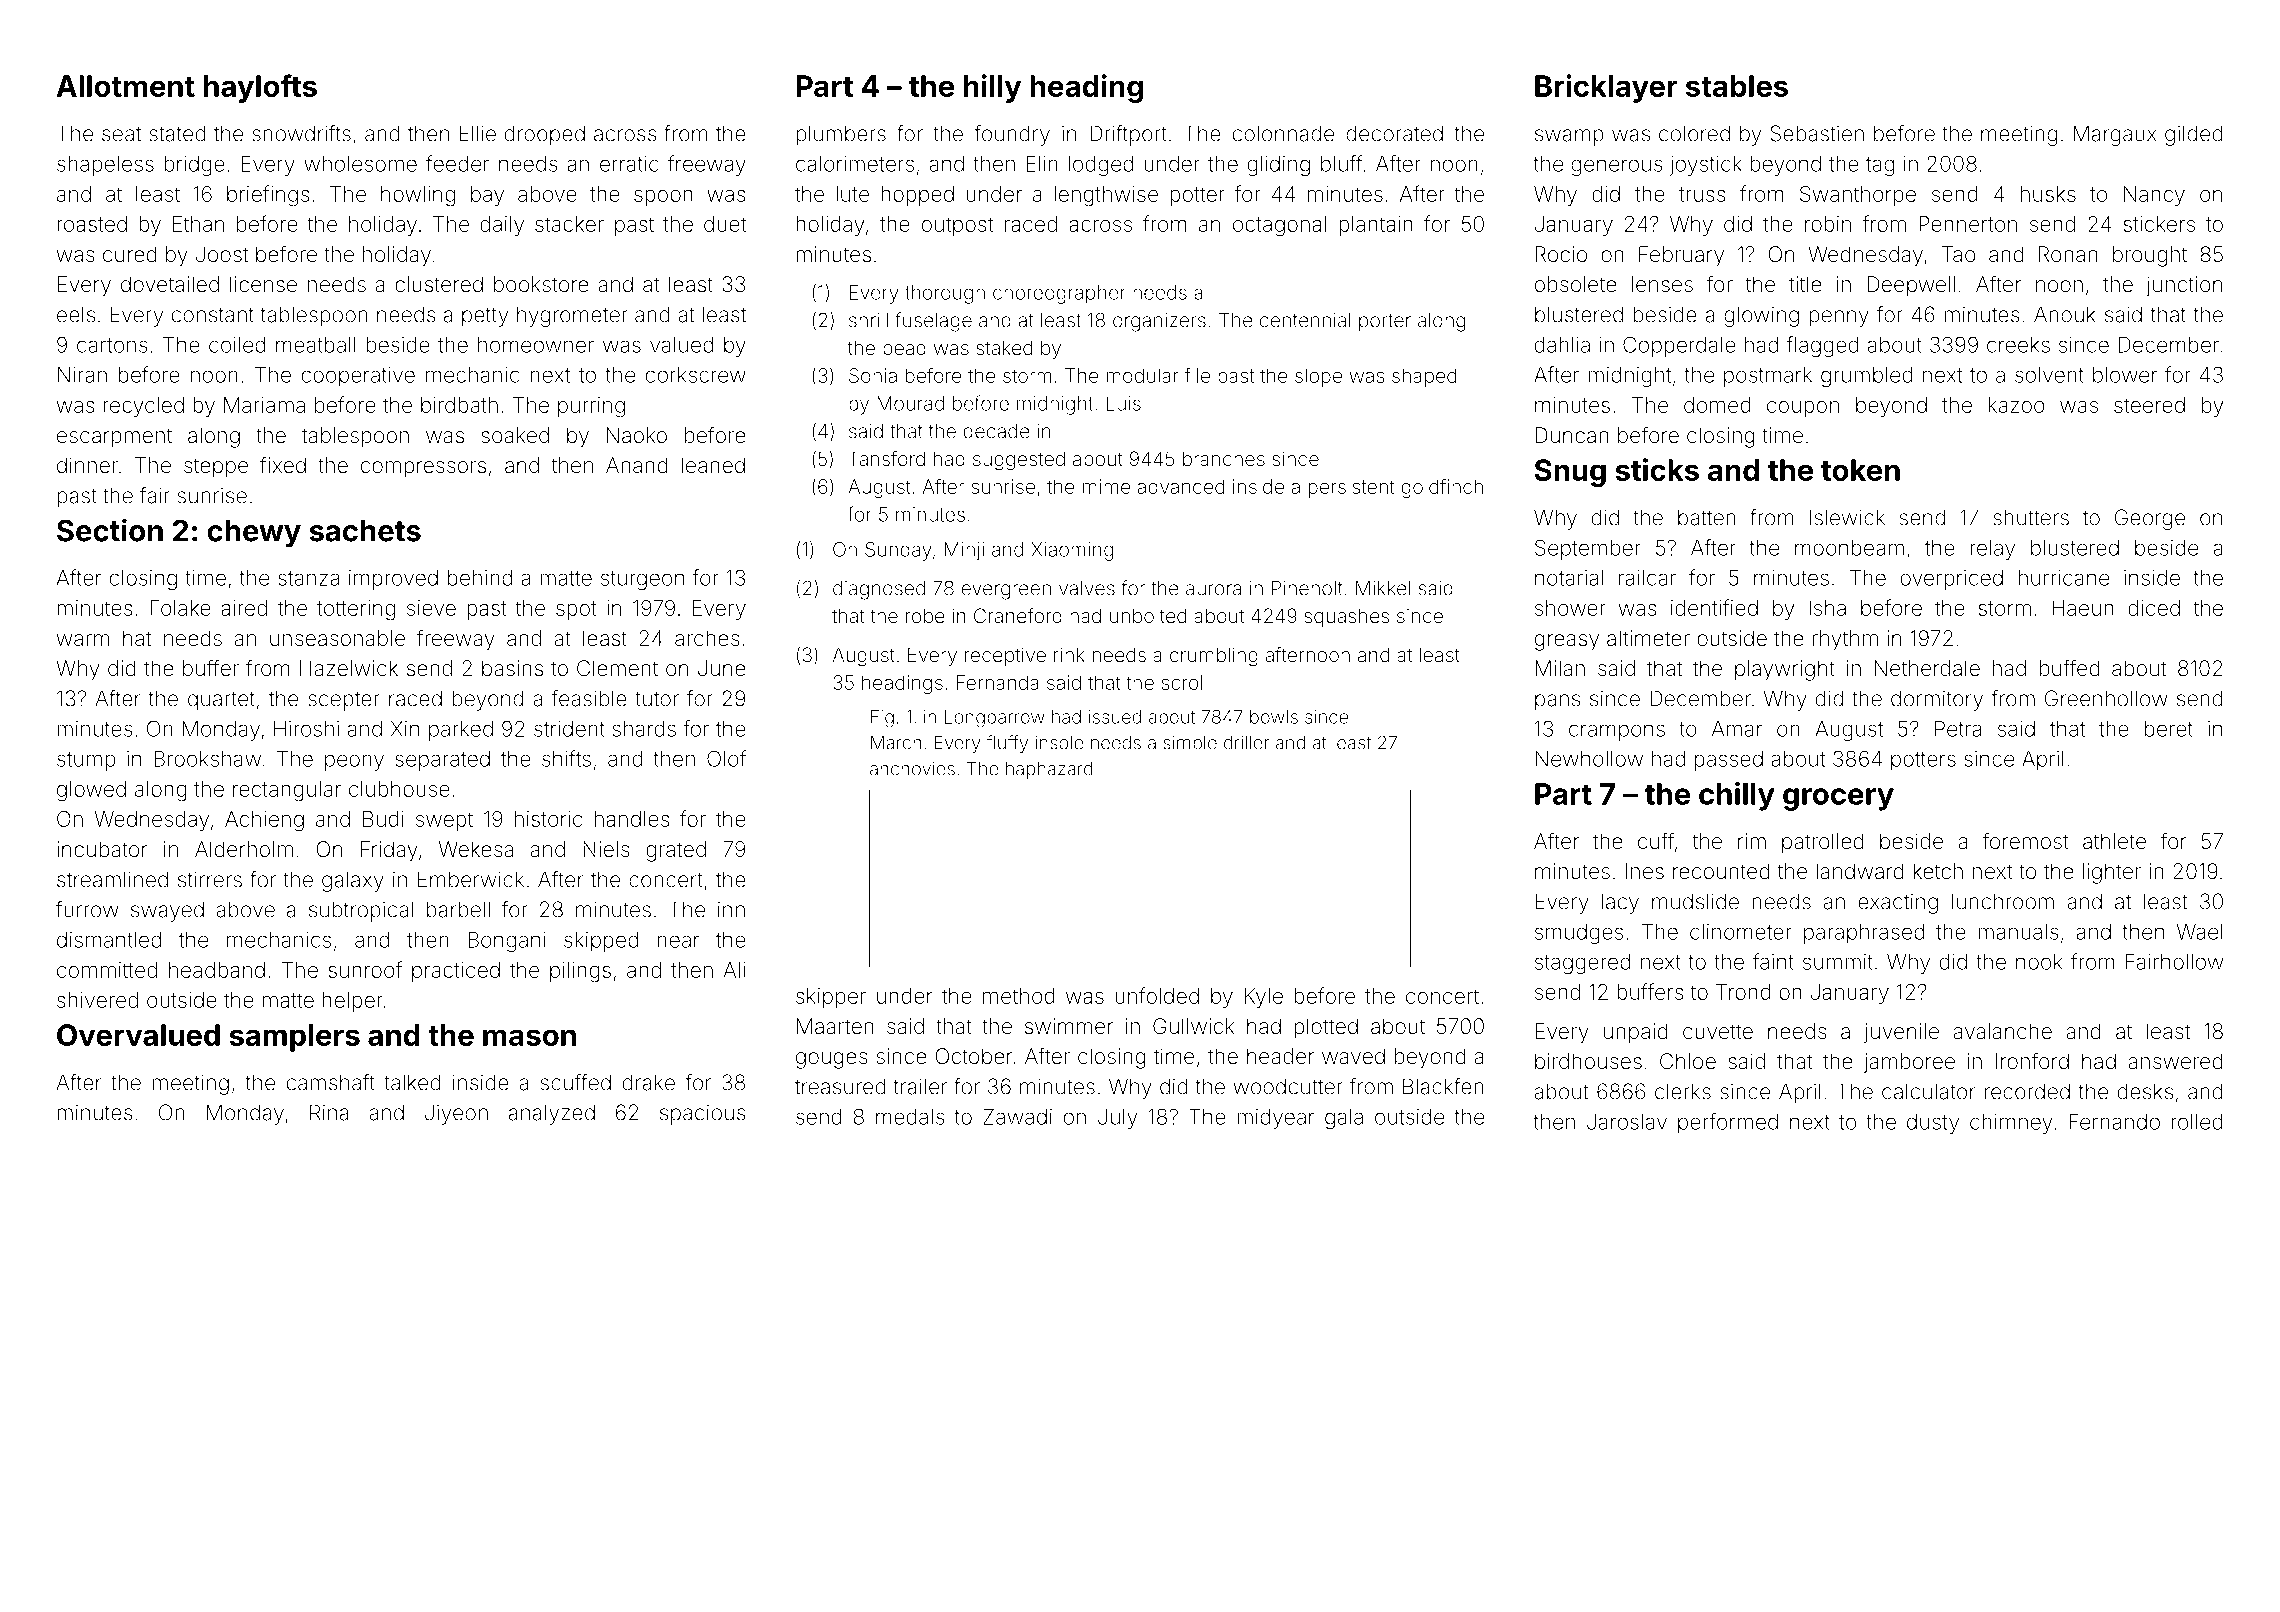 This screenshot has width=2280, height=1612. Describe the element at coordinates (329, 1112) in the screenshot. I see `Rina` at that location.
